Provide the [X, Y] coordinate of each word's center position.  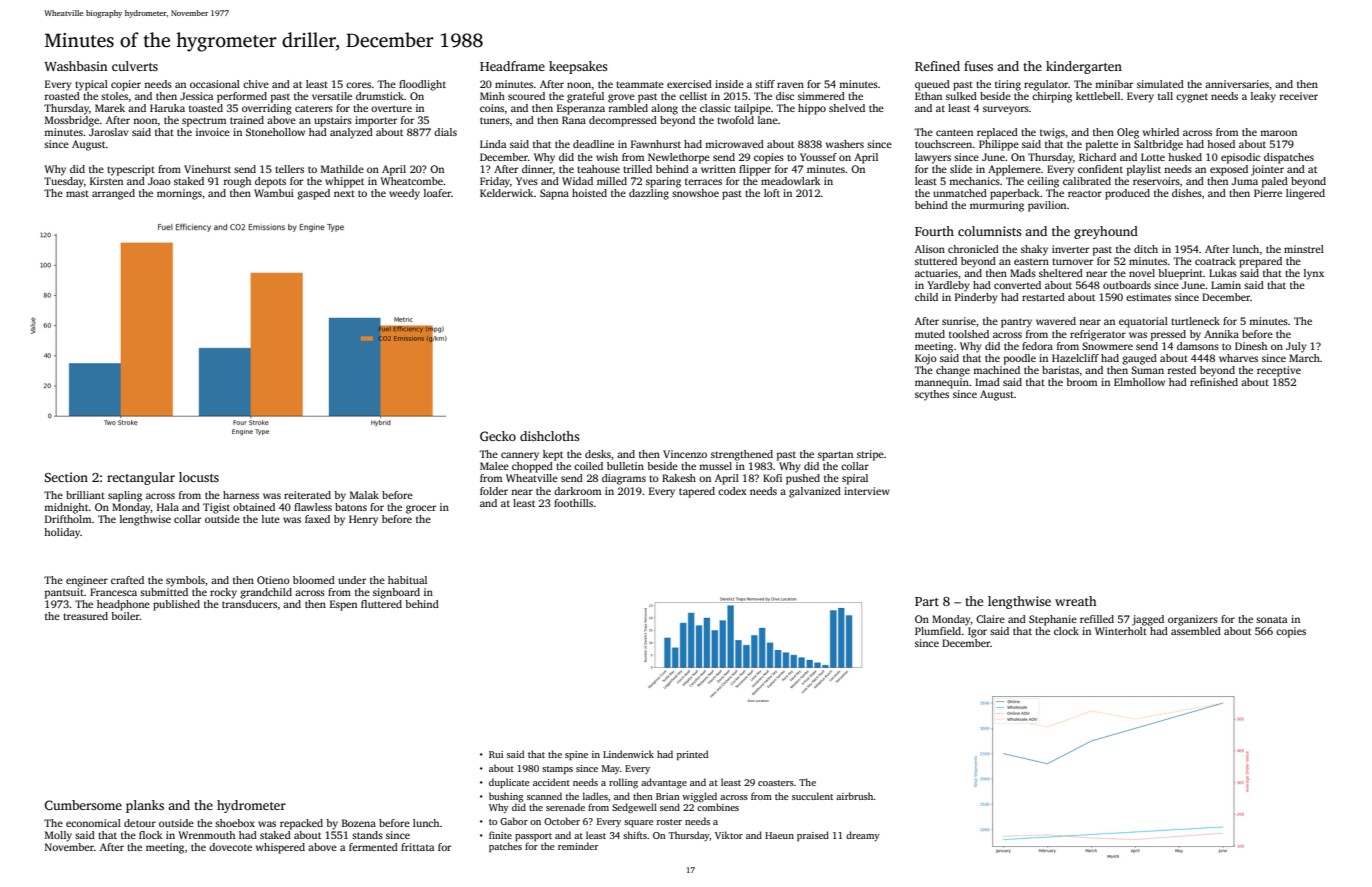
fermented [373, 847]
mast [77, 193]
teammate [640, 84]
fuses [978, 66]
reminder [578, 846]
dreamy [863, 836]
